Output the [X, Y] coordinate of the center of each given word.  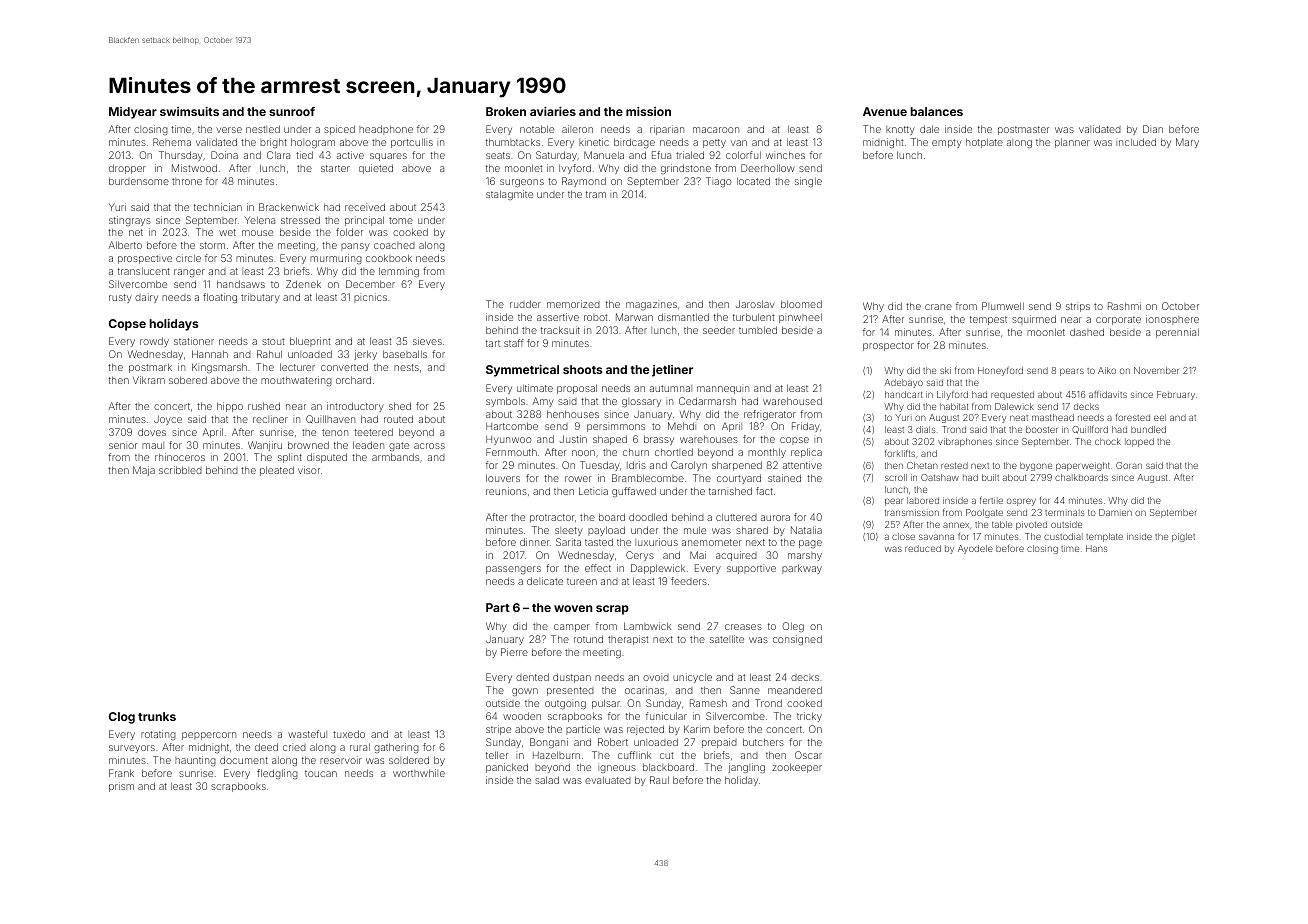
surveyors [132, 749]
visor [309, 470]
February [1176, 395]
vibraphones [965, 442]
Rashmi [1124, 306]
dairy [146, 298]
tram [596, 194]
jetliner [672, 371]
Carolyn [689, 466]
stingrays [130, 221]
